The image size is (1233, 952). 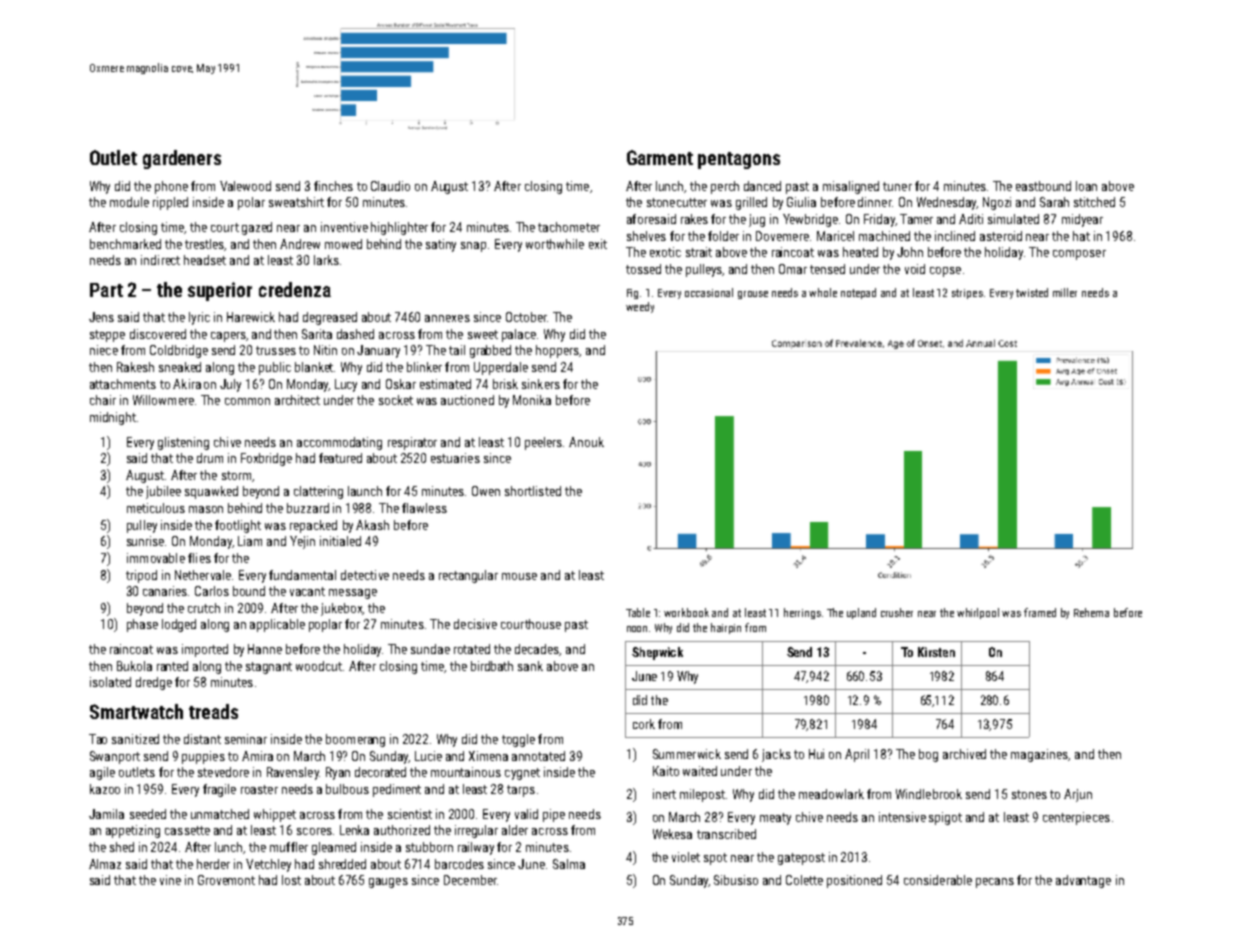 I want to click on degreased, so click(x=330, y=318).
